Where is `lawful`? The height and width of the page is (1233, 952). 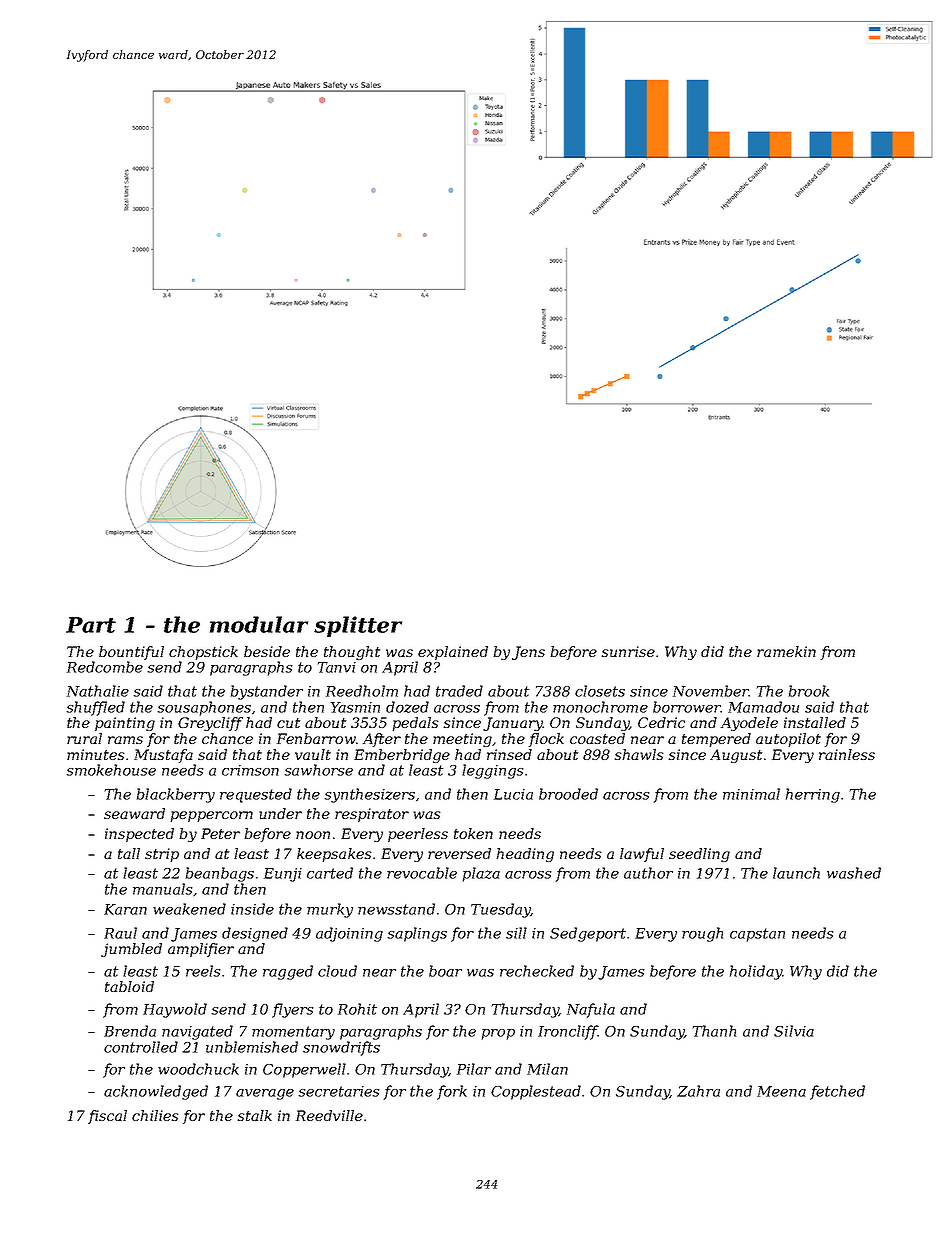 lawful is located at coordinates (642, 855).
